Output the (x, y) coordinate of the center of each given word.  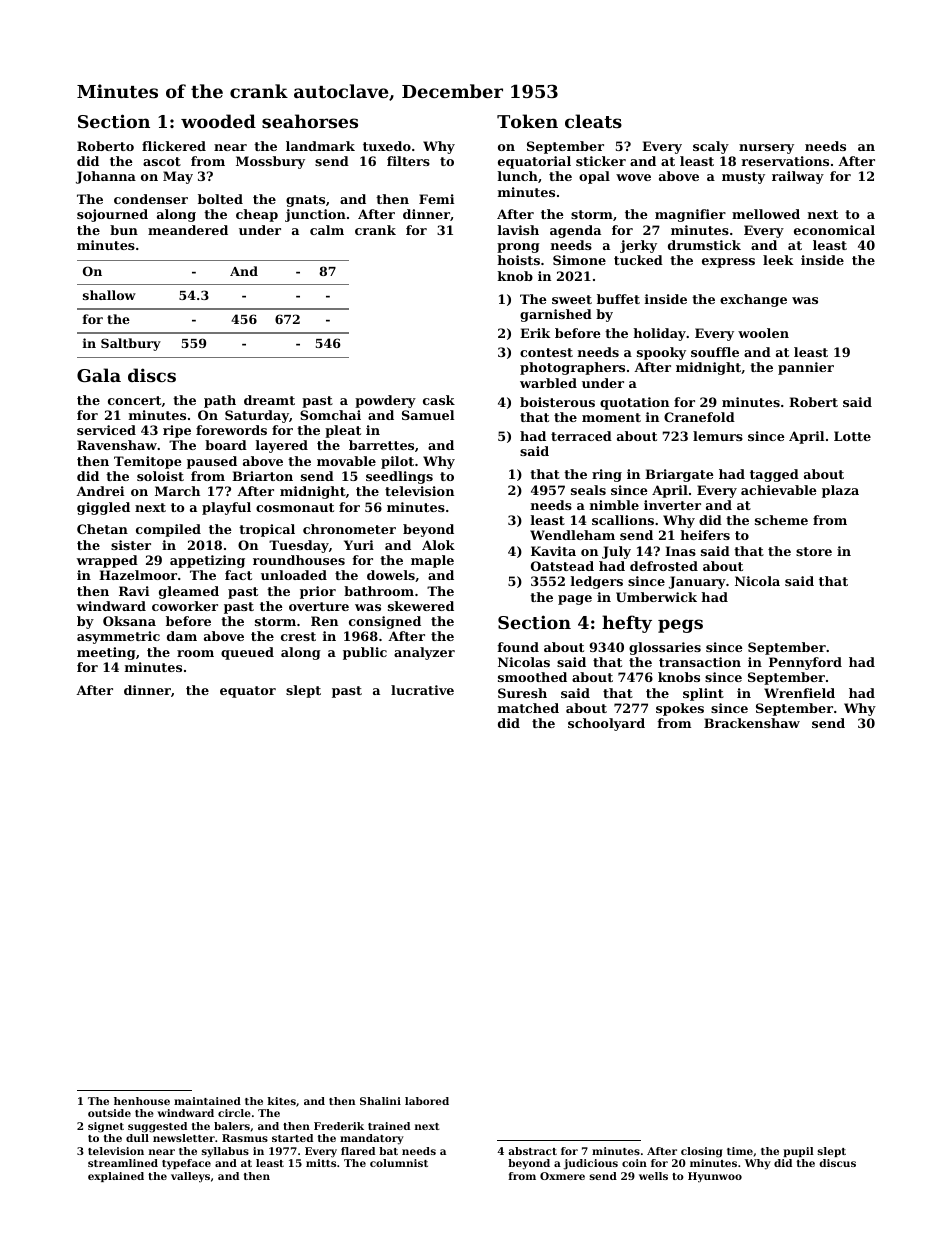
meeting (106, 653)
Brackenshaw (752, 723)
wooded (218, 121)
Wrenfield (799, 693)
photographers (572, 368)
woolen (763, 333)
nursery (766, 149)
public (365, 653)
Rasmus (245, 1138)
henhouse (142, 1101)
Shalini (380, 1101)
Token (527, 121)
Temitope (148, 462)
